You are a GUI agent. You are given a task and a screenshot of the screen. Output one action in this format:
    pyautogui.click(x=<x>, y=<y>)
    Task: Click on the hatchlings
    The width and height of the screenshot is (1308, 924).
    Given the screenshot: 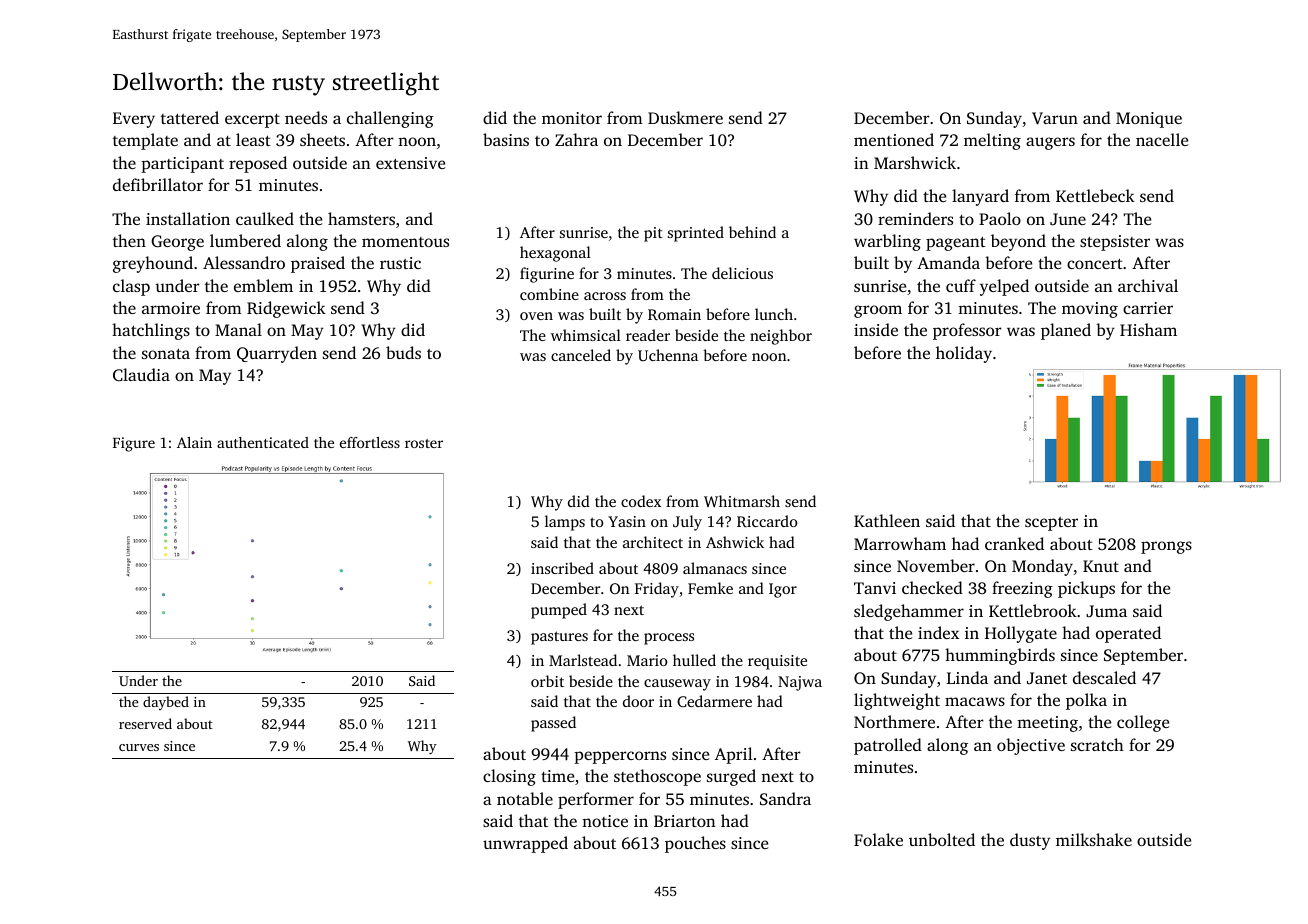 What is the action you would take?
    pyautogui.click(x=151, y=331)
